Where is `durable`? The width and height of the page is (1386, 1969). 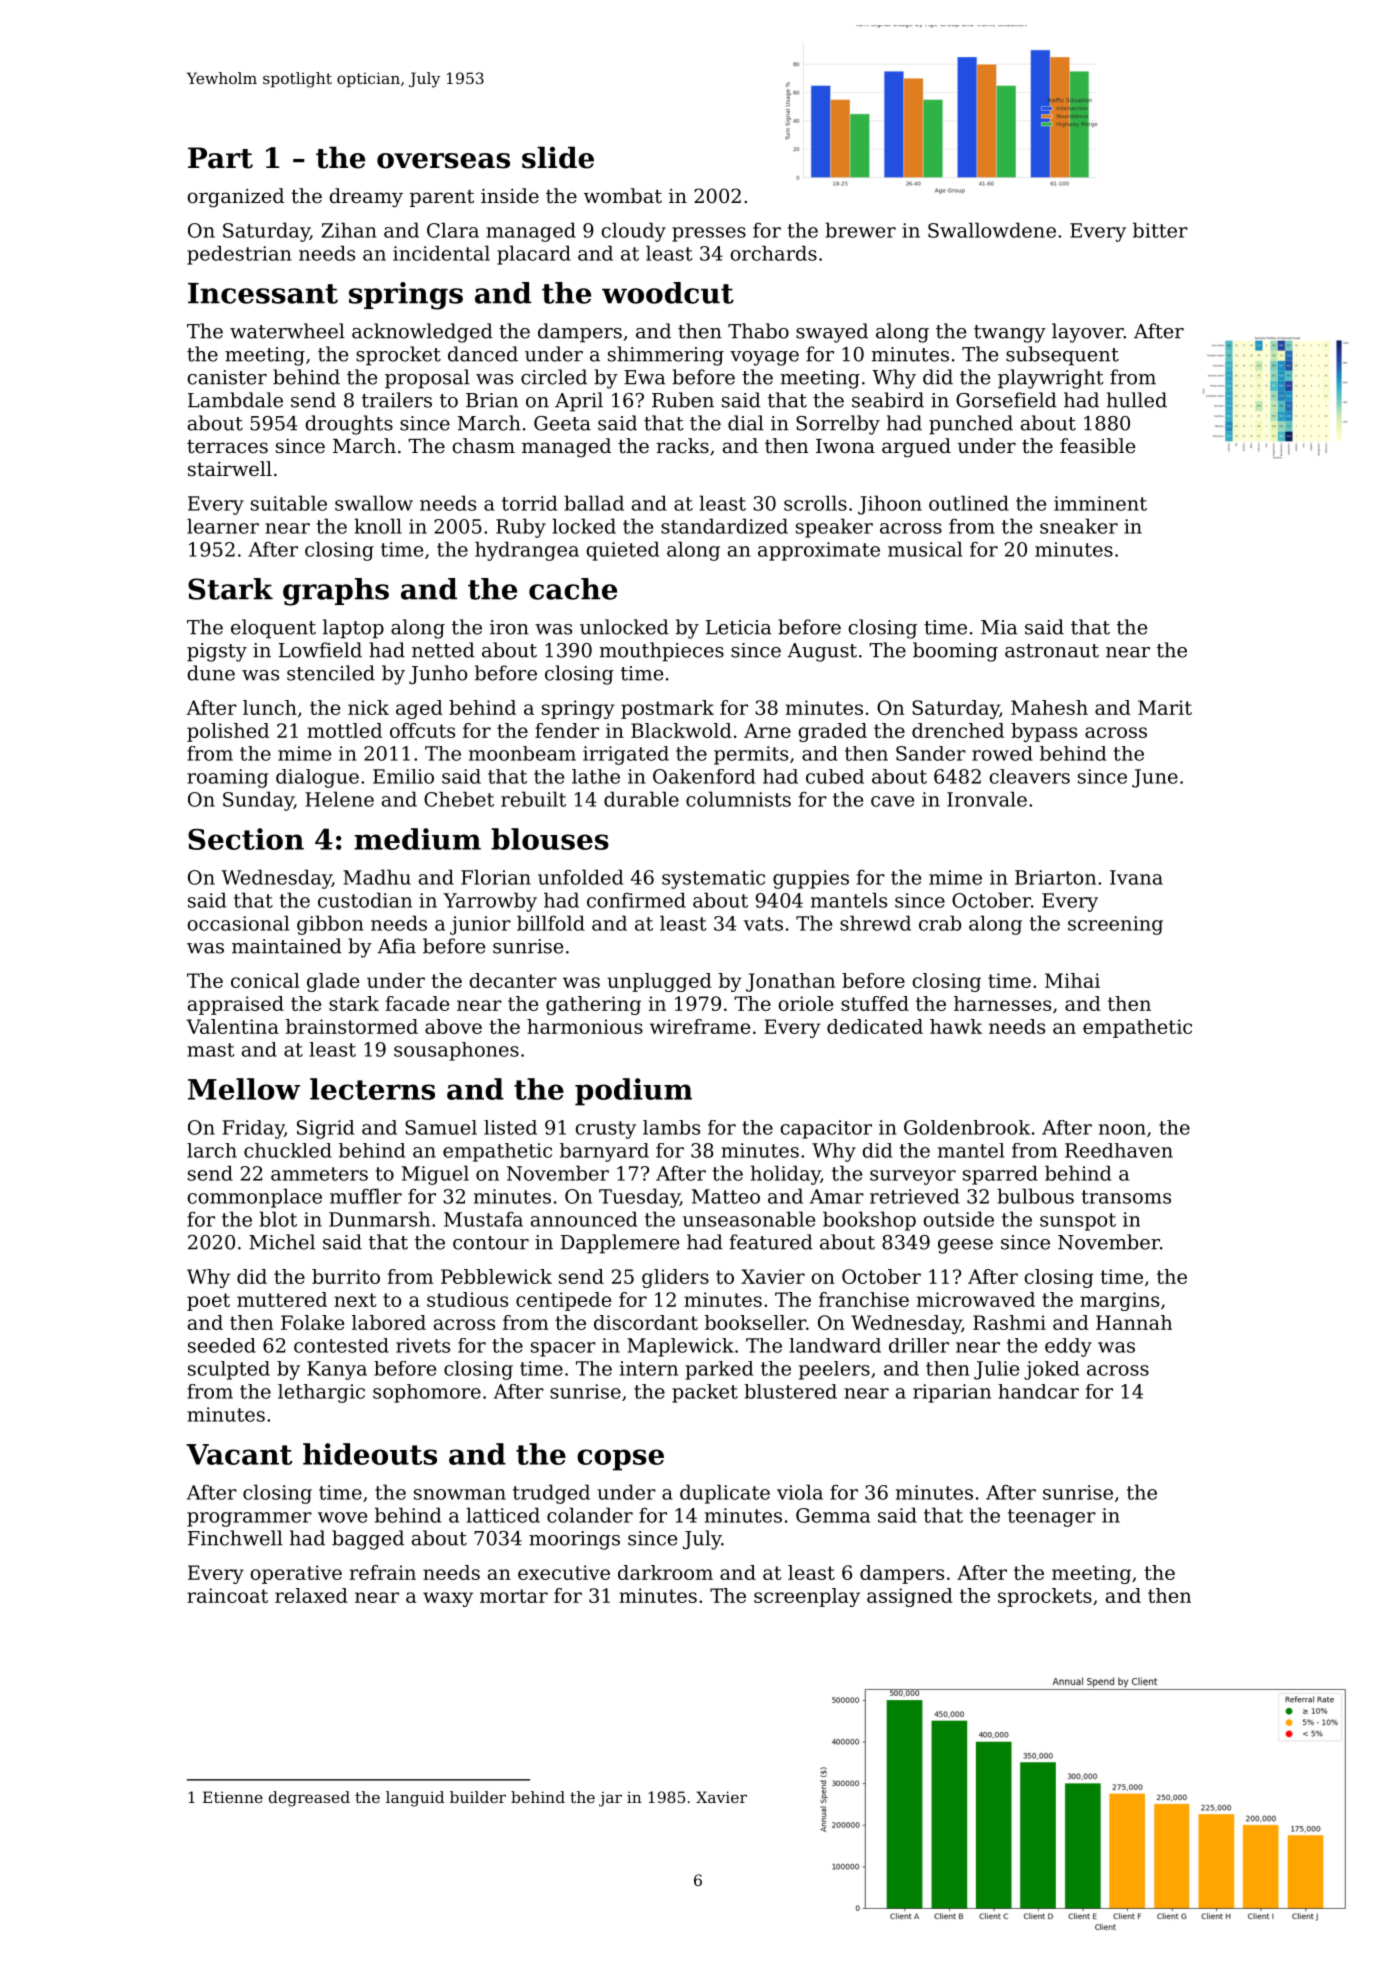
durable is located at coordinates (641, 799).
